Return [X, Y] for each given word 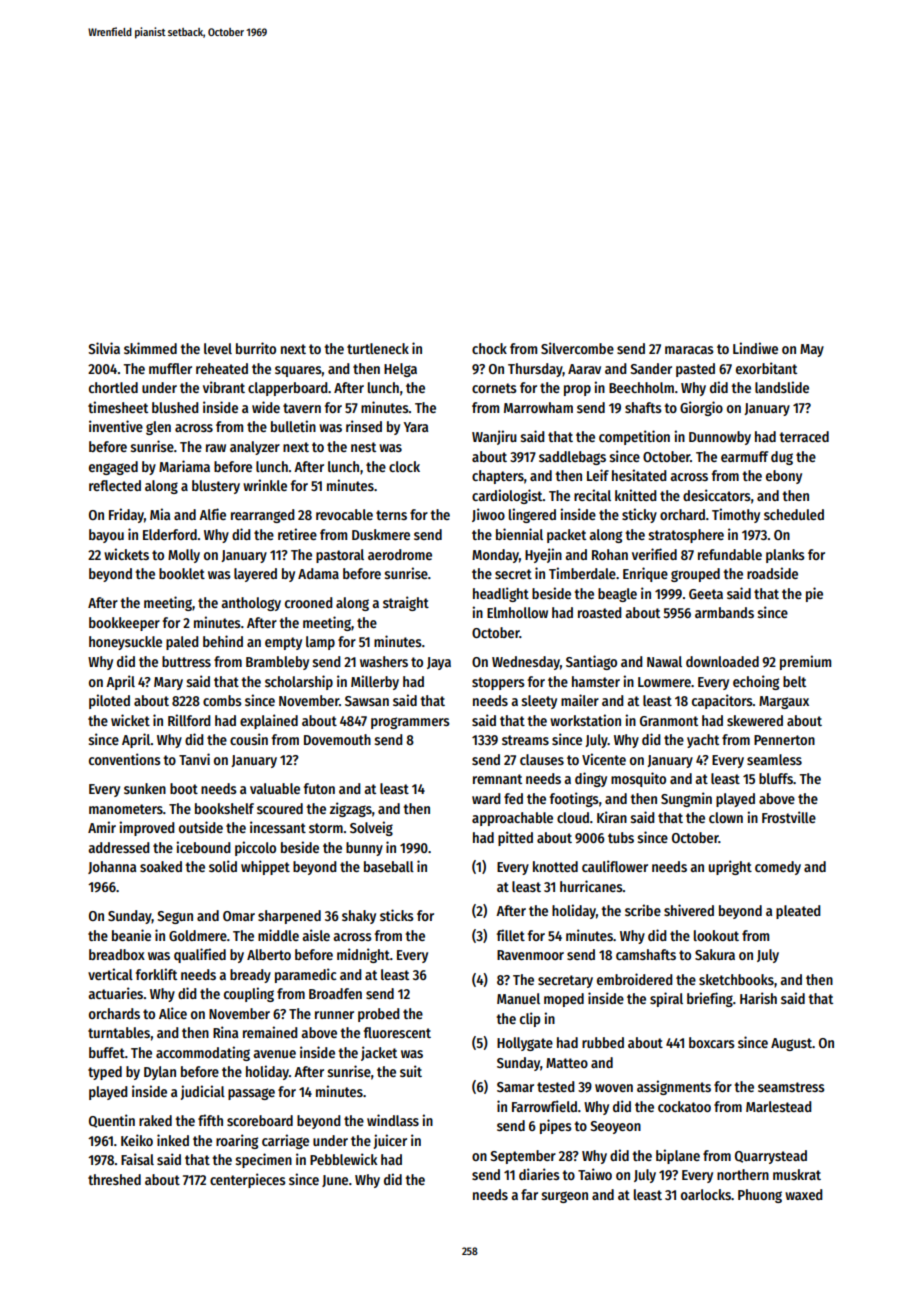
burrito [256, 348]
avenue [274, 1054]
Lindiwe [755, 348]
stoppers [498, 683]
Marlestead [779, 1106]
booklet [182, 573]
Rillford [189, 720]
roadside [772, 573]
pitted [515, 838]
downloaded [722, 661]
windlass [393, 1120]
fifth [210, 1120]
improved [147, 828]
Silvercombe [577, 348]
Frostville [789, 817]
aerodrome [400, 554]
